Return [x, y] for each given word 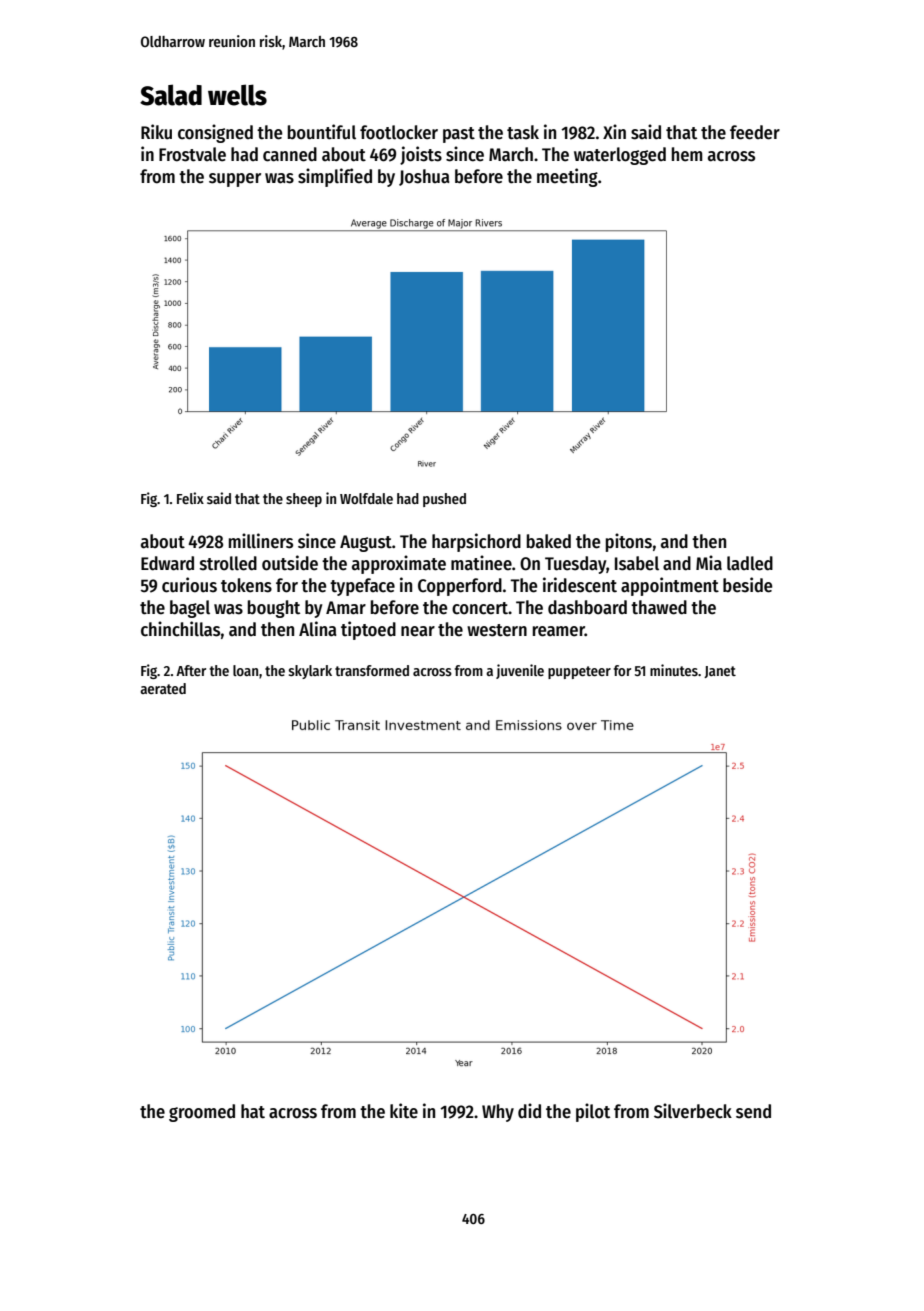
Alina [317, 629]
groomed [202, 1113]
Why [498, 1113]
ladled [750, 563]
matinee [481, 563]
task [523, 132]
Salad [171, 95]
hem [687, 154]
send [753, 1111]
